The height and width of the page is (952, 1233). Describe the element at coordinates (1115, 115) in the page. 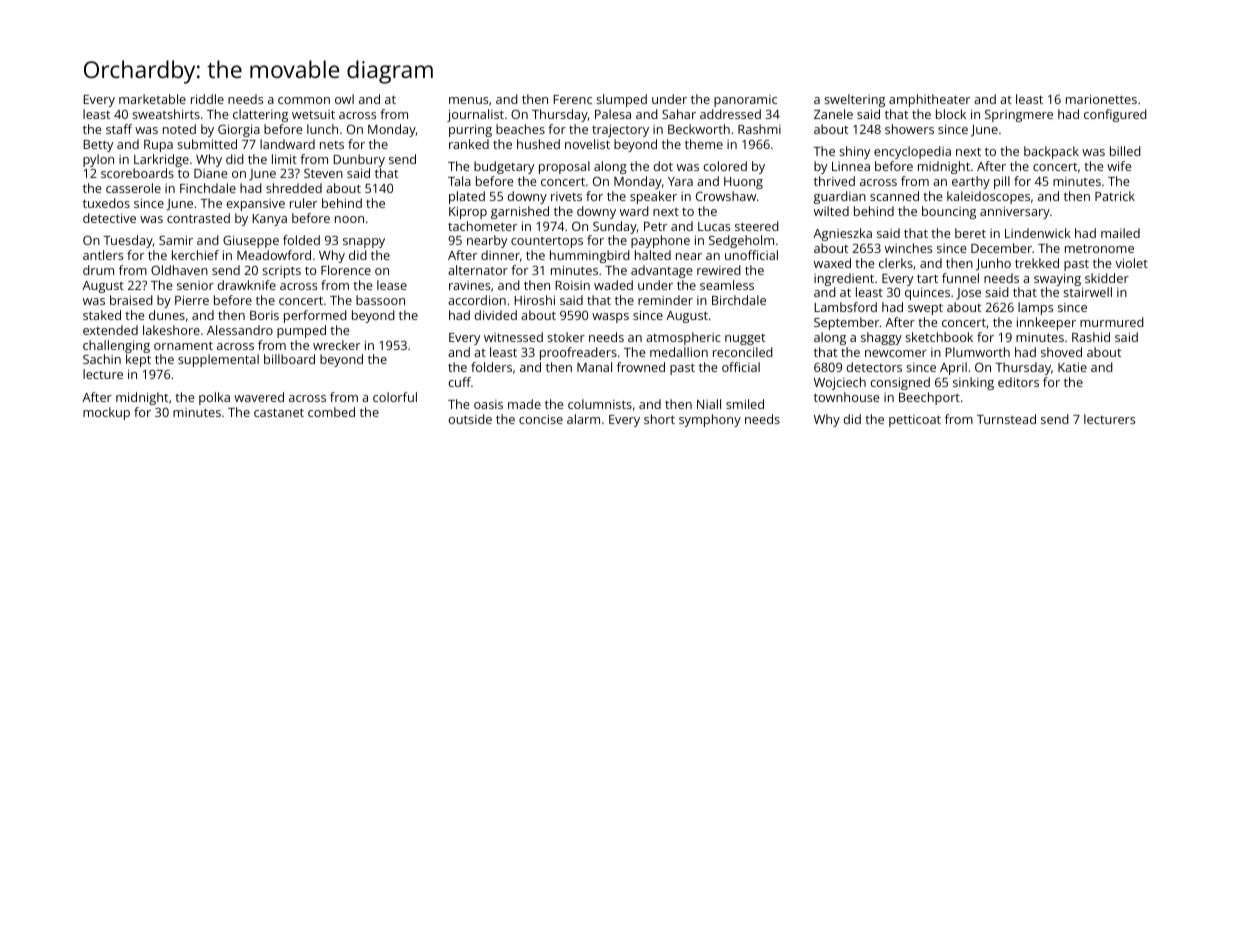

I see `configured` at that location.
